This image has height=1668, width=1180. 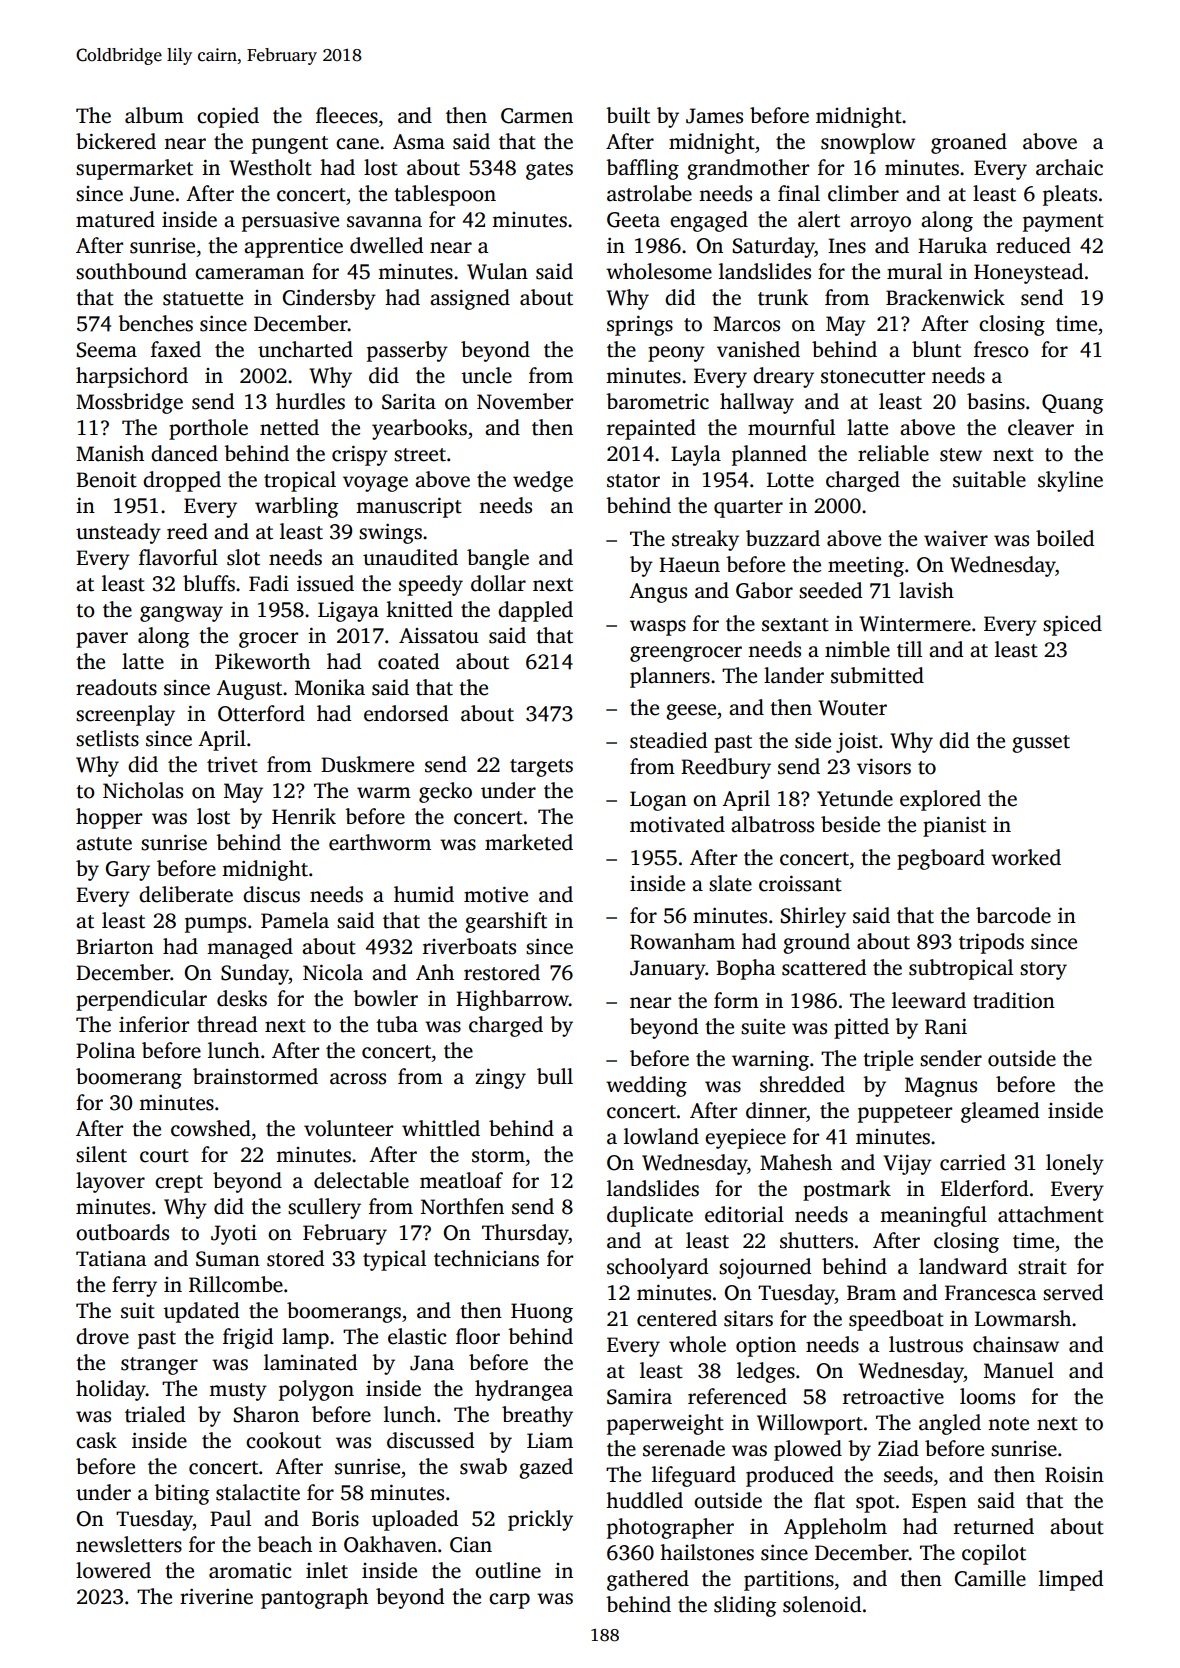 What do you see at coordinates (549, 171) in the image?
I see `gates` at bounding box center [549, 171].
